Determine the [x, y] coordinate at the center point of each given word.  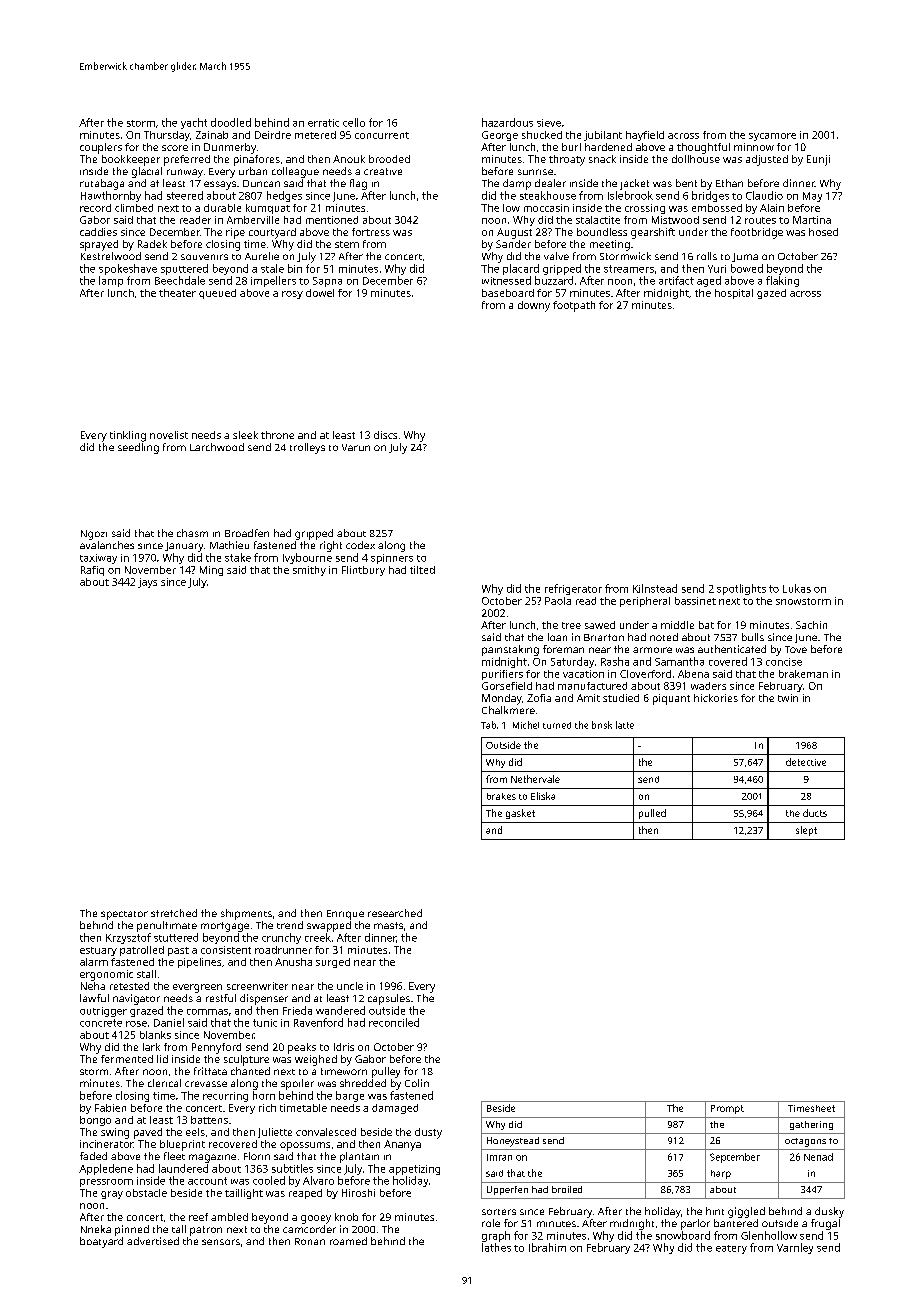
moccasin [546, 208]
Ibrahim [547, 1247]
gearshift [653, 233]
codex [360, 545]
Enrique [345, 915]
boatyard [101, 1242]
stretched [174, 913]
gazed [771, 294]
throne [277, 435]
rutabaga [102, 184]
